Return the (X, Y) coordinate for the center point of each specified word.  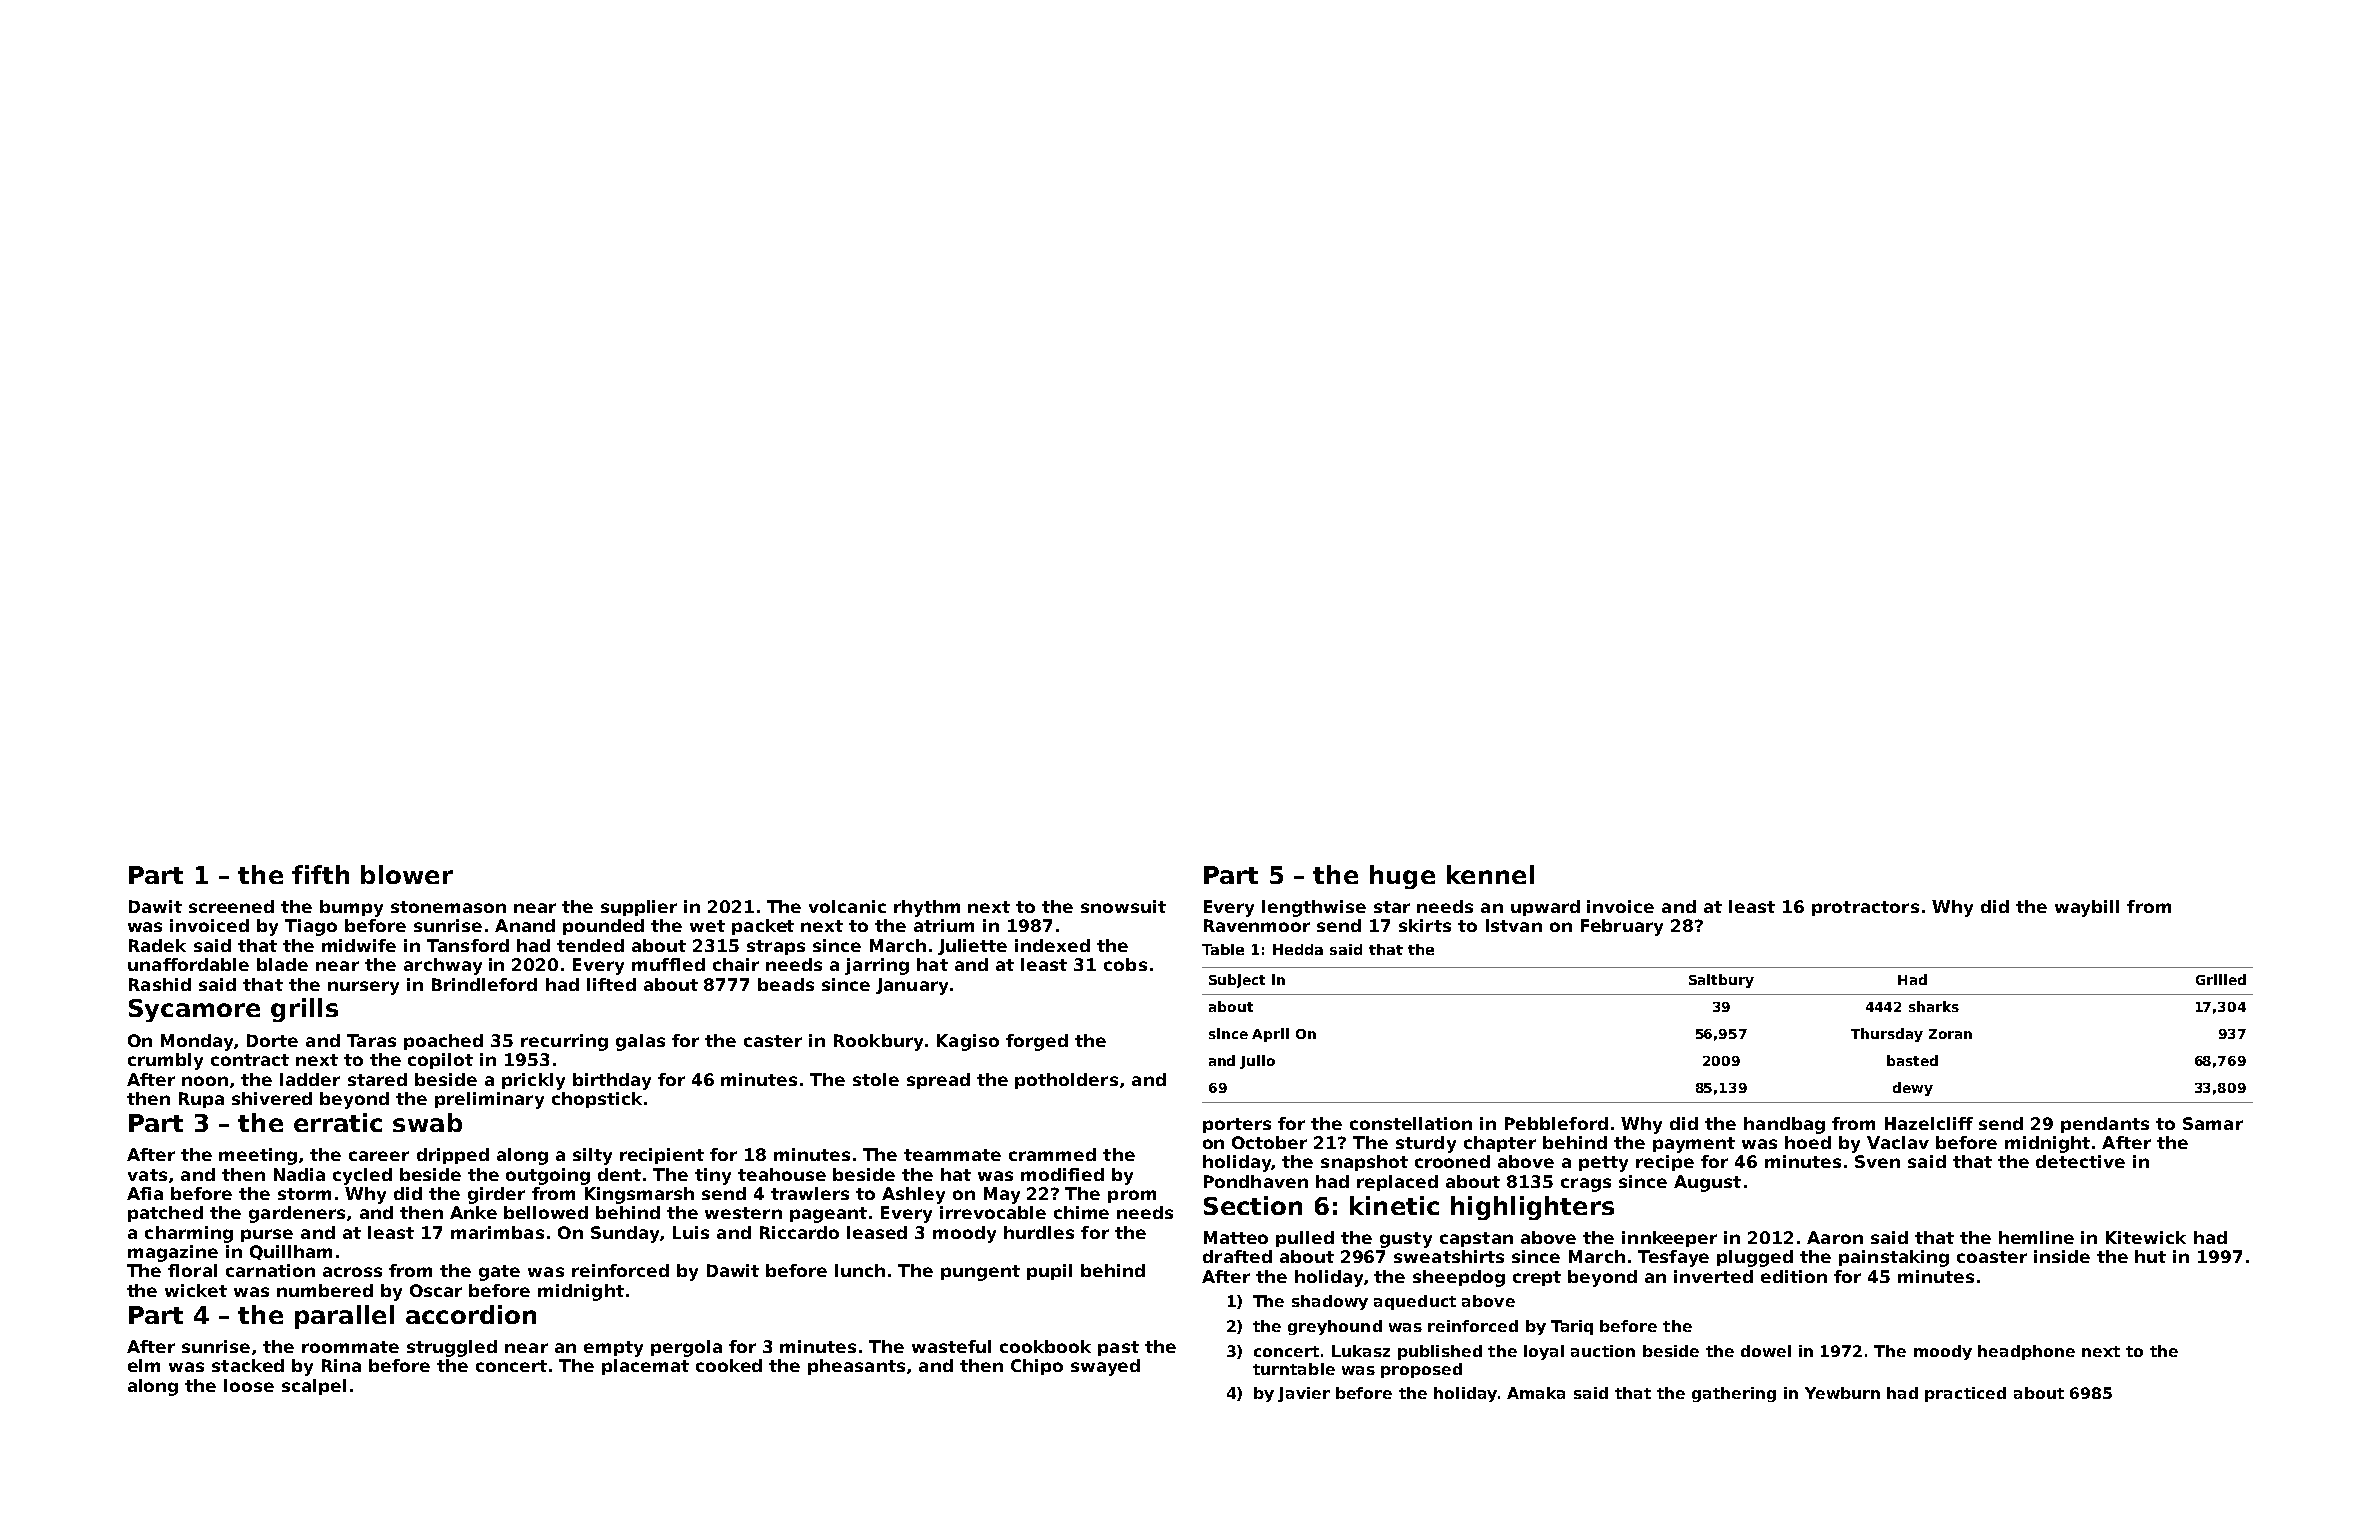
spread (938, 1081)
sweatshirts (1449, 1256)
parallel (344, 1317)
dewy (1913, 1089)
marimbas (497, 1232)
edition (1794, 1276)
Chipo (1037, 1367)
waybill (2087, 908)
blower (407, 874)
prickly (533, 1081)
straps (776, 947)
